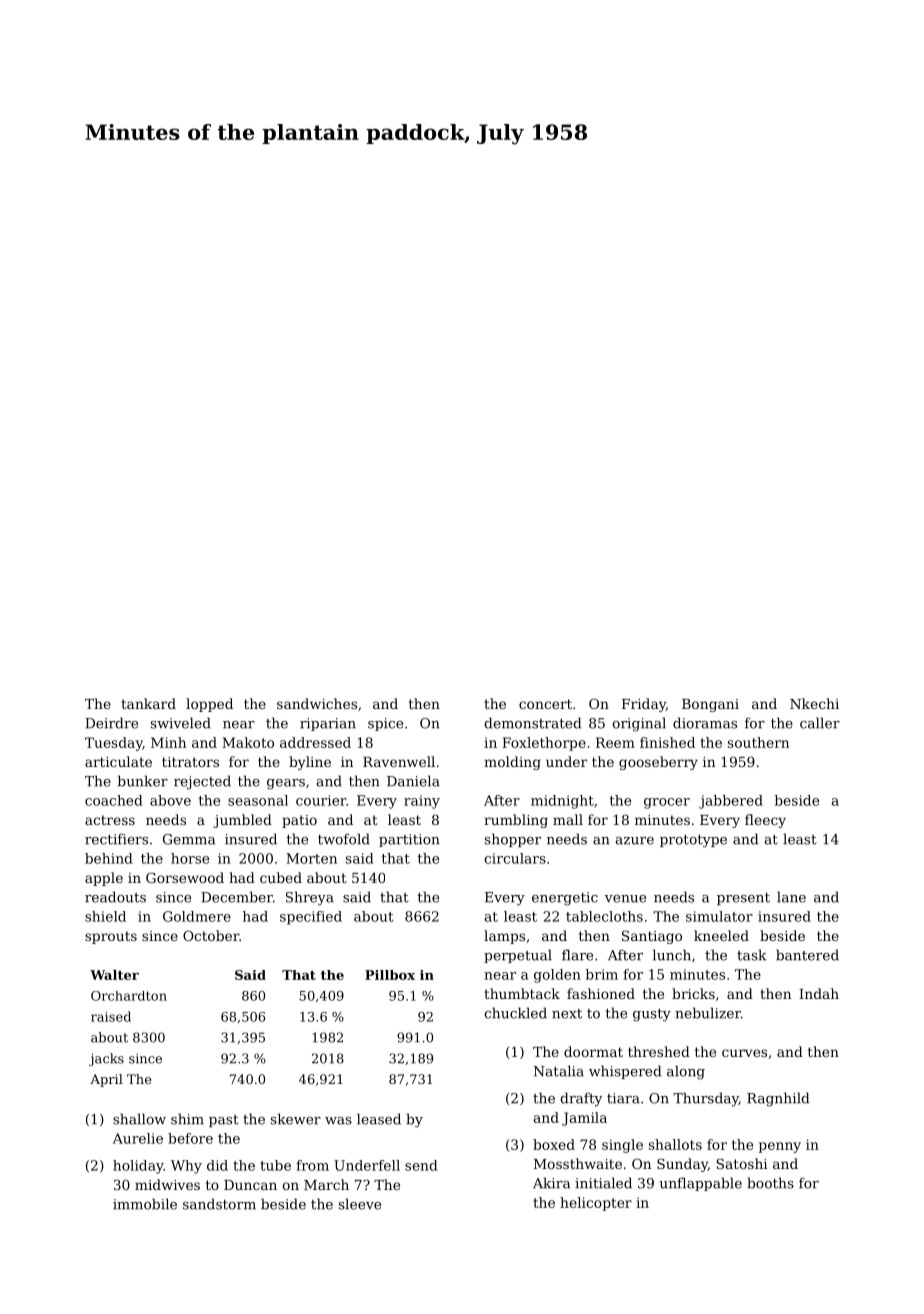 This page has width=924, height=1314. What do you see at coordinates (744, 1053) in the page?
I see `curves` at bounding box center [744, 1053].
